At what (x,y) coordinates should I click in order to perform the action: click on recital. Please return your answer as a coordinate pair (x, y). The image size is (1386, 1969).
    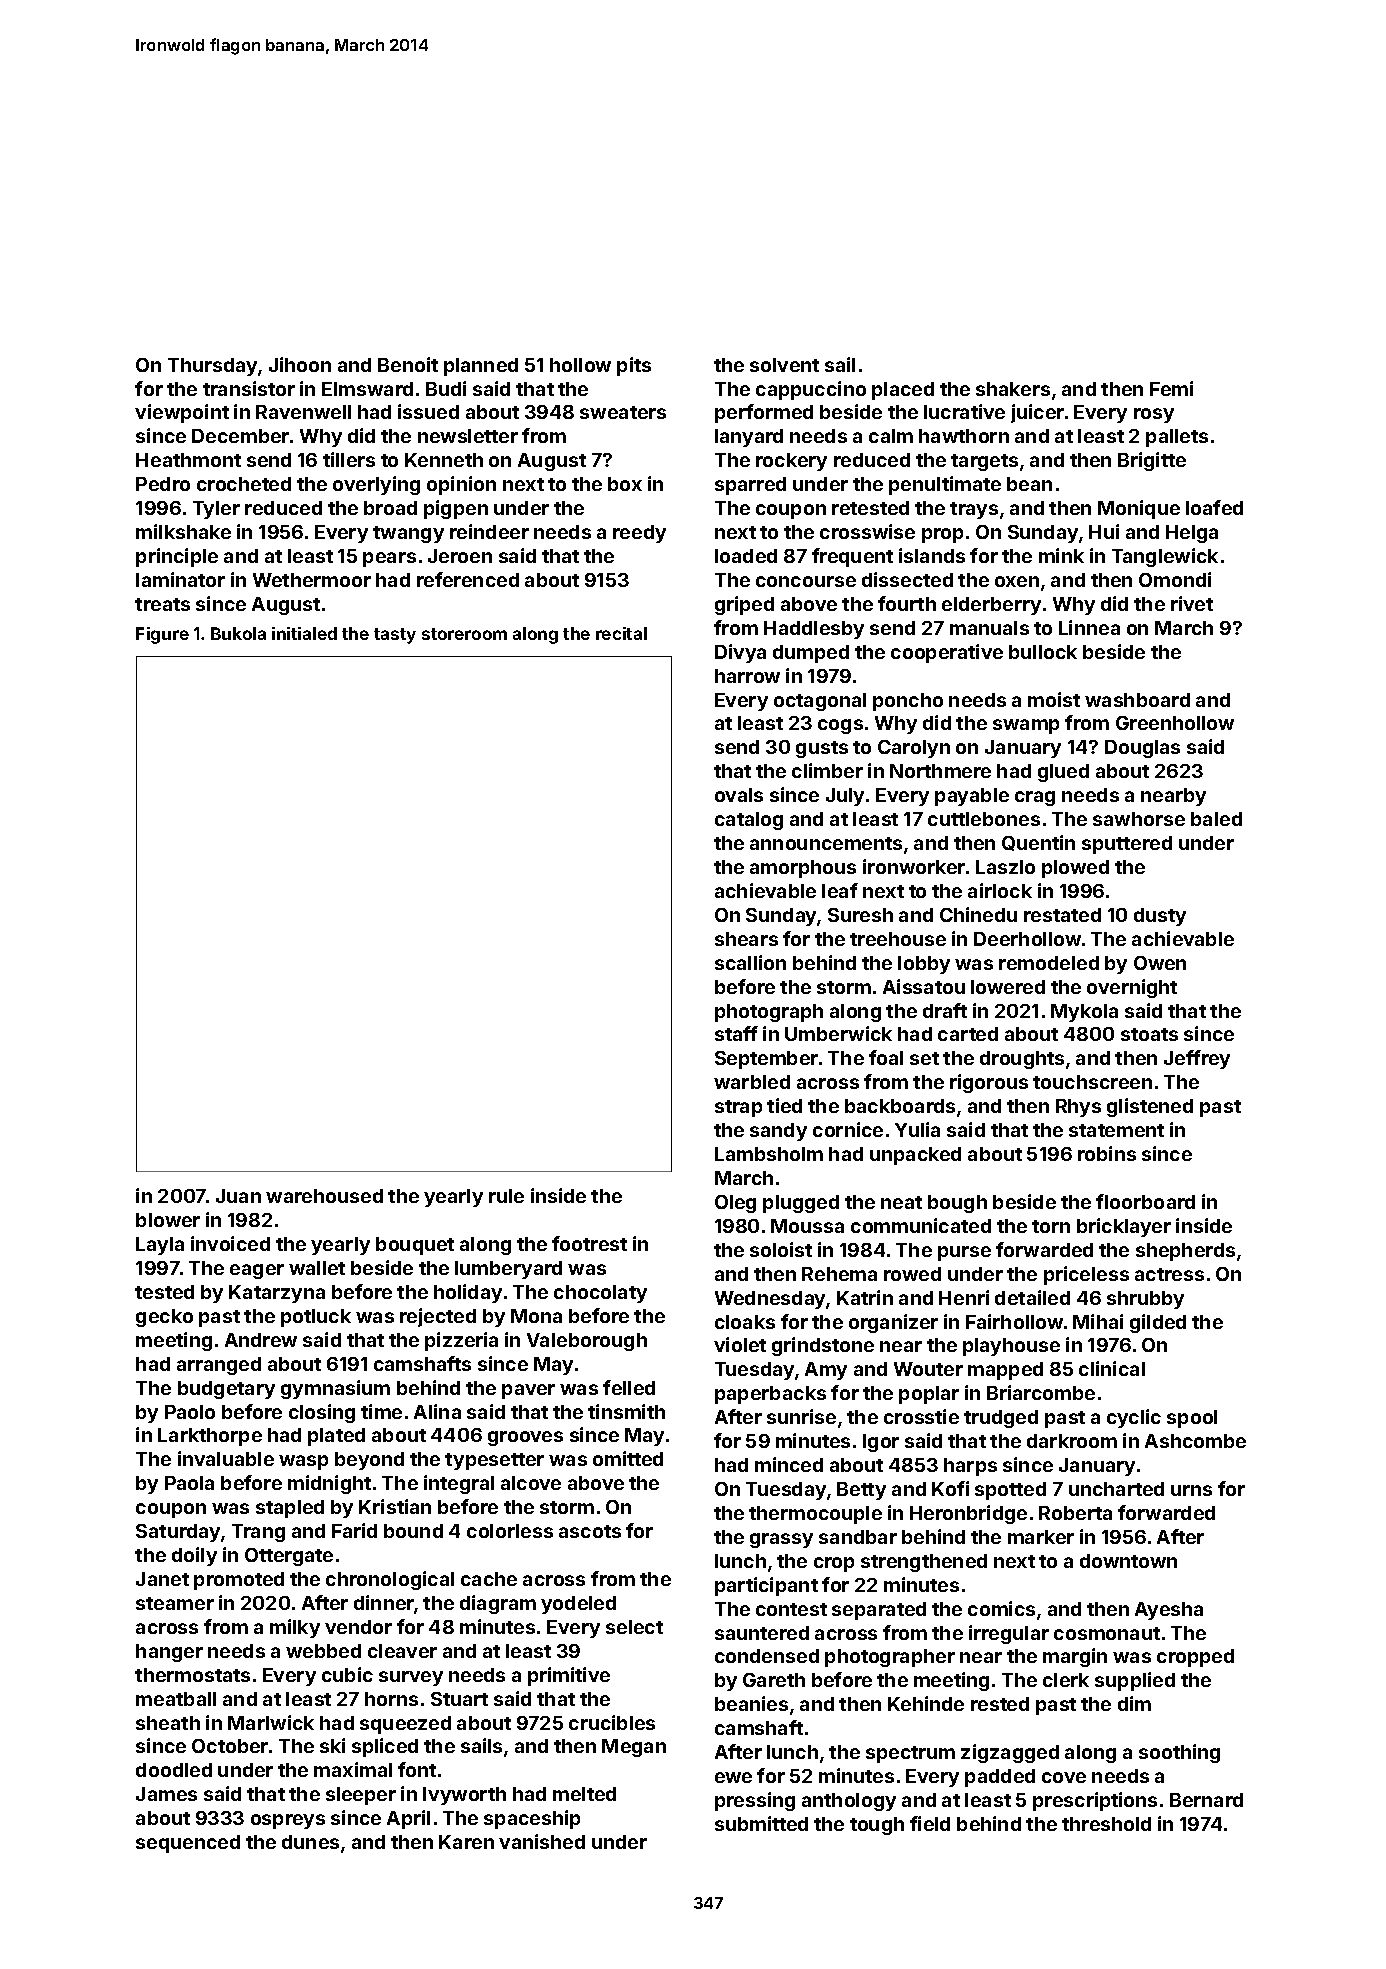
    Looking at the image, I should click on (621, 633).
